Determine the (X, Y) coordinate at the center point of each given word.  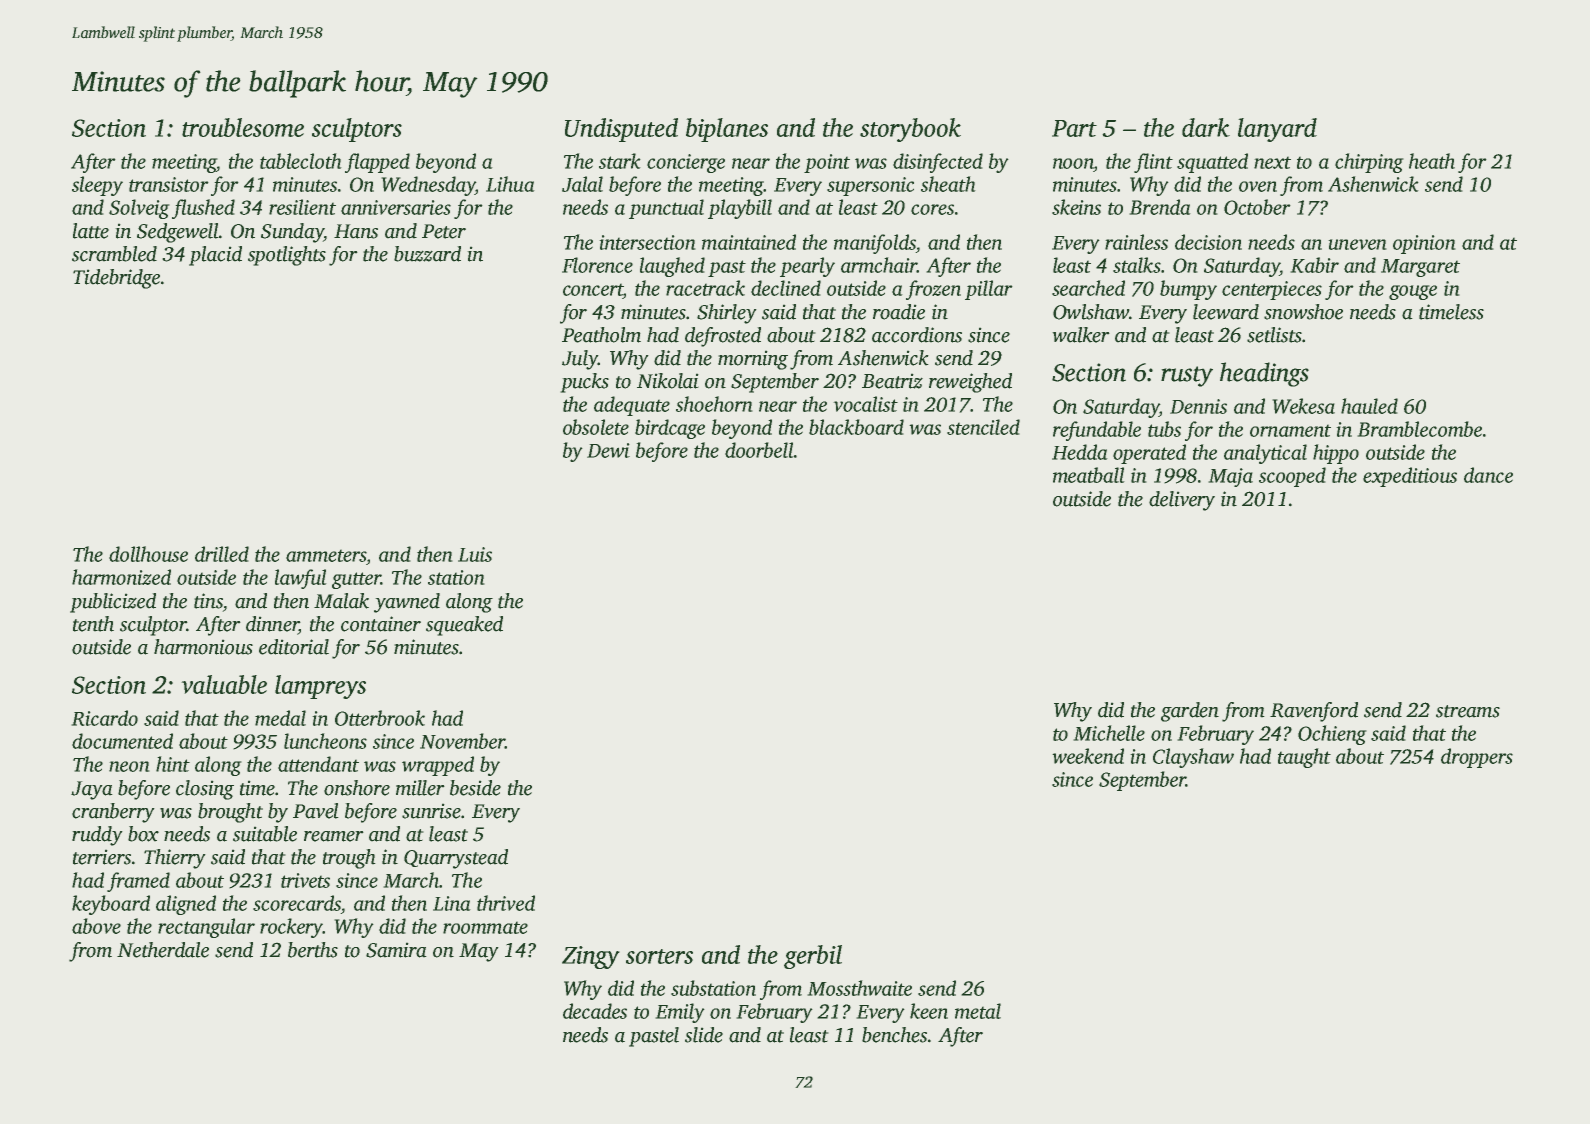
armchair (879, 265)
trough (349, 859)
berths (313, 950)
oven (1258, 186)
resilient (302, 207)
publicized (113, 603)
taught (1304, 758)
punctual (666, 209)
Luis (475, 554)
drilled (222, 554)
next (1272, 162)
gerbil (813, 957)
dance (1488, 475)
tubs (1164, 429)
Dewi (608, 450)
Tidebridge (116, 279)
